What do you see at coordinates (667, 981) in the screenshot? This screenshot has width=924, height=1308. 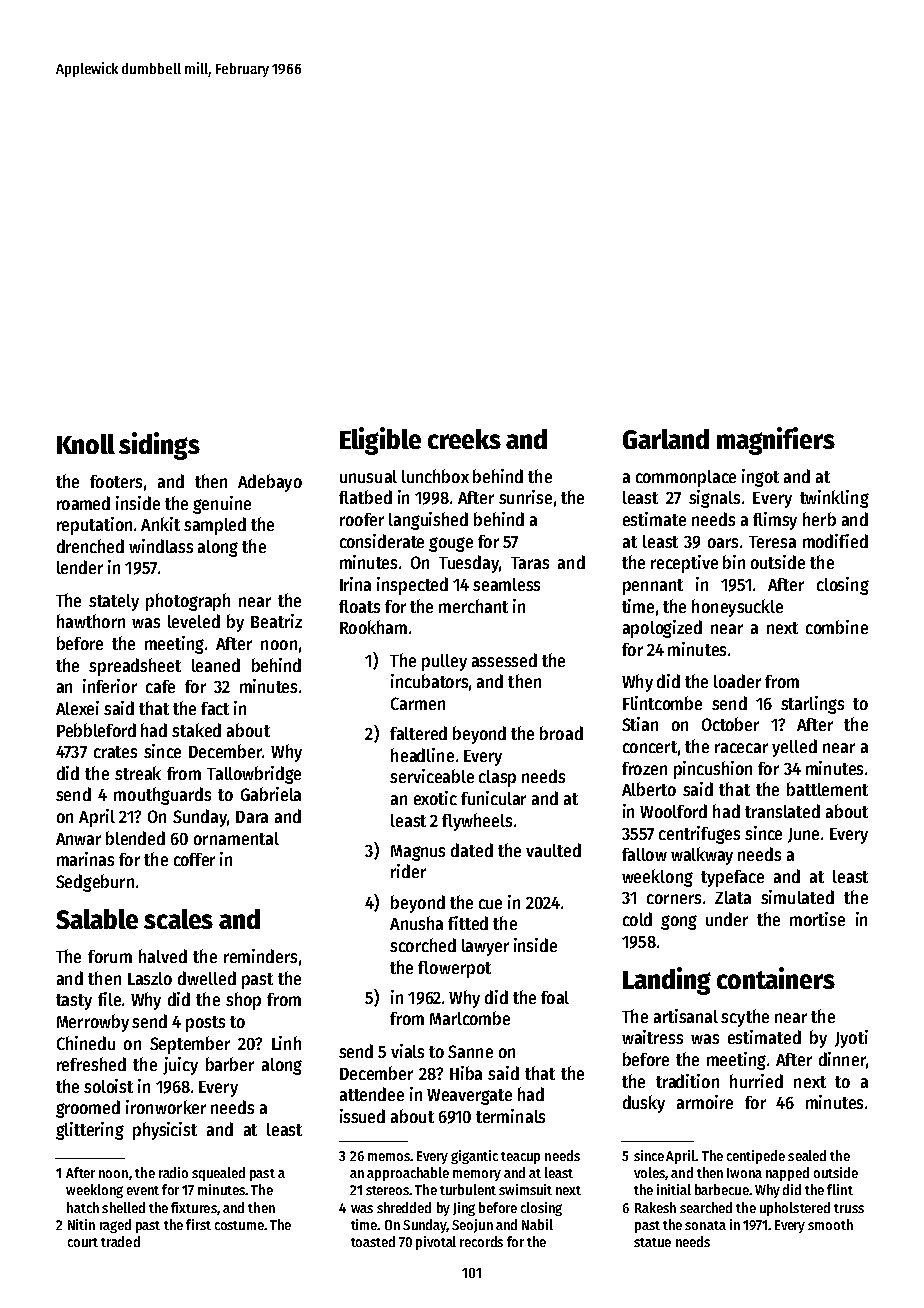 I see `Landing` at bounding box center [667, 981].
